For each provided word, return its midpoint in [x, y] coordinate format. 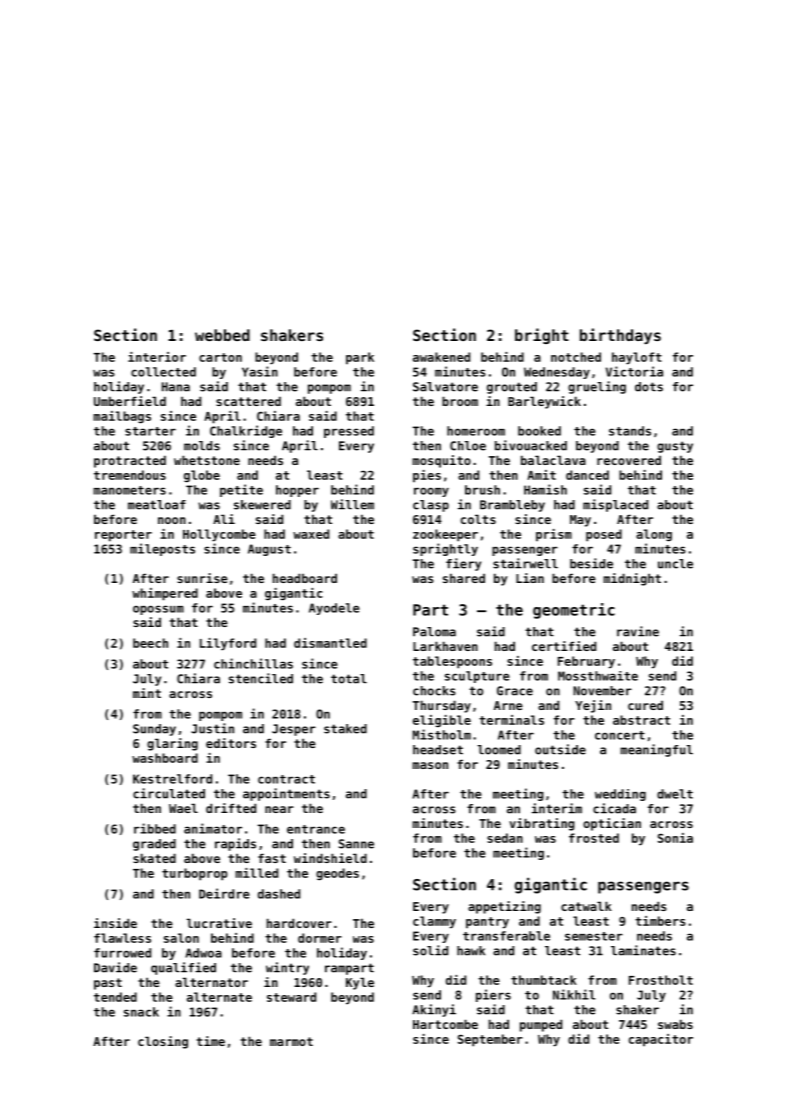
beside [591, 563]
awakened [441, 357]
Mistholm [442, 734]
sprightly [445, 549]
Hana [176, 387]
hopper [297, 491]
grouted [512, 388]
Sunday [154, 730]
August [269, 550]
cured [645, 705]
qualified [183, 968]
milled [256, 873]
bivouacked [531, 445]
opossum [158, 610]
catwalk [586, 906]
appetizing [504, 907]
